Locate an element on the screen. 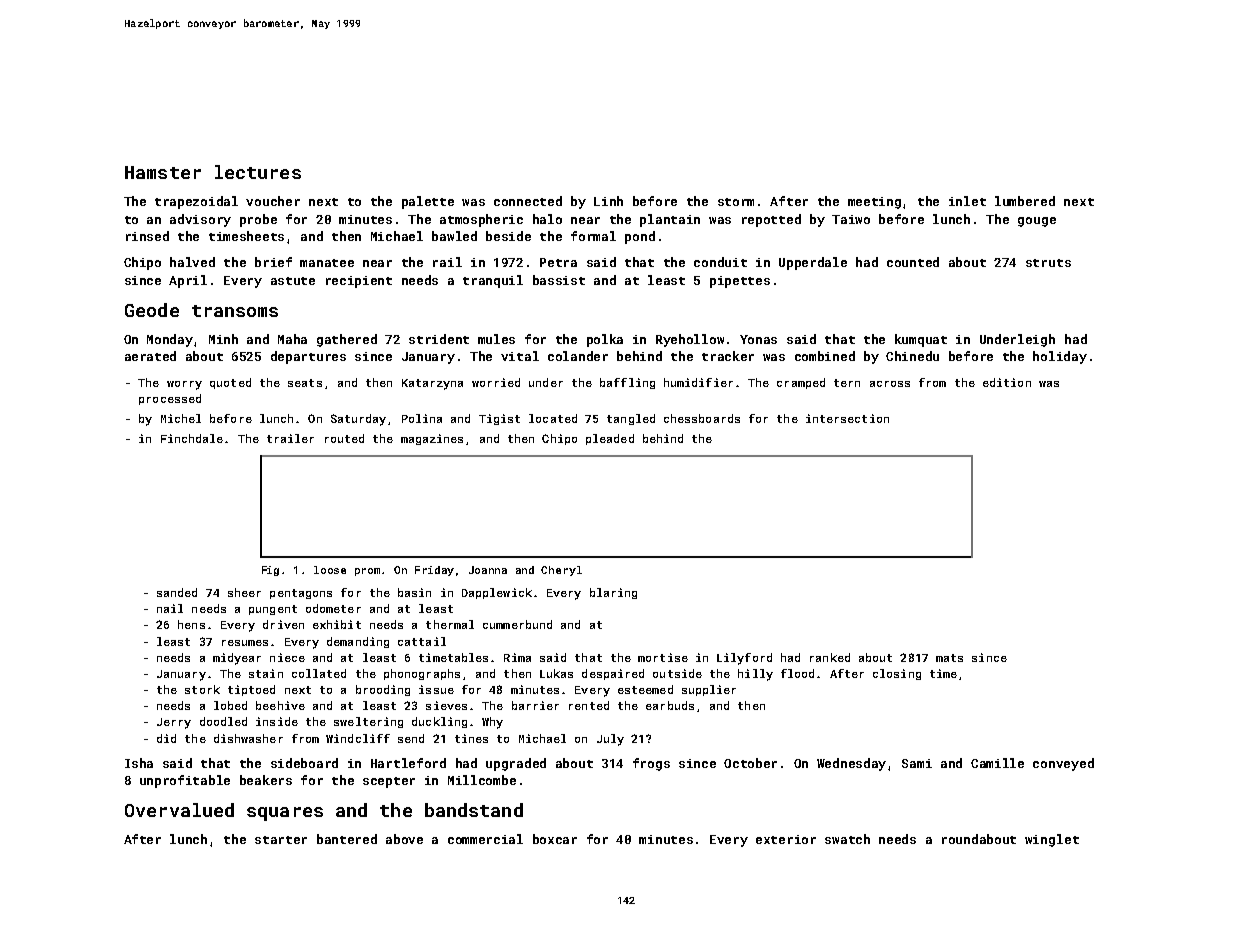  Hamster is located at coordinates (163, 172).
